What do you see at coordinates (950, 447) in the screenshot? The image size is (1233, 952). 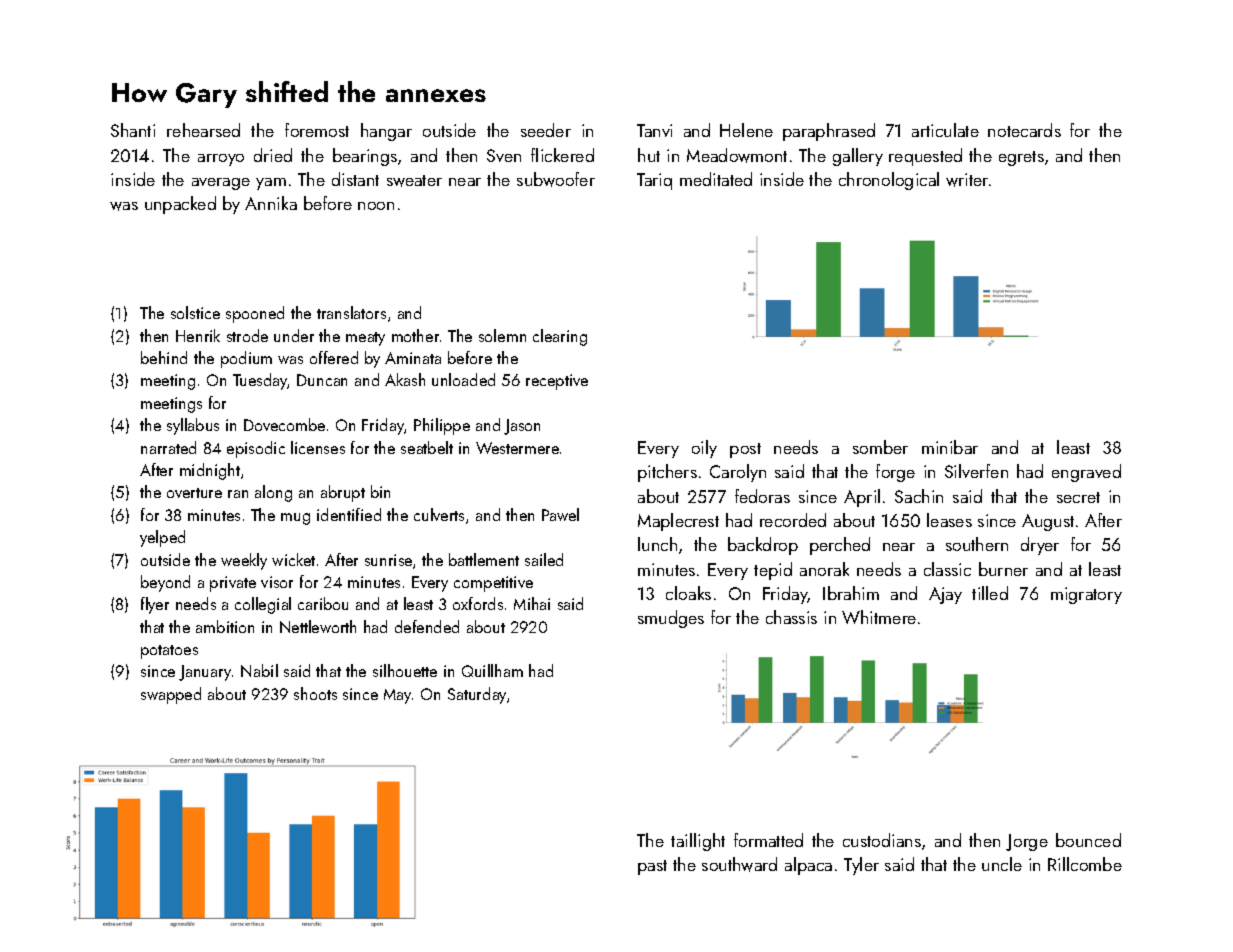 I see `minibar` at bounding box center [950, 447].
